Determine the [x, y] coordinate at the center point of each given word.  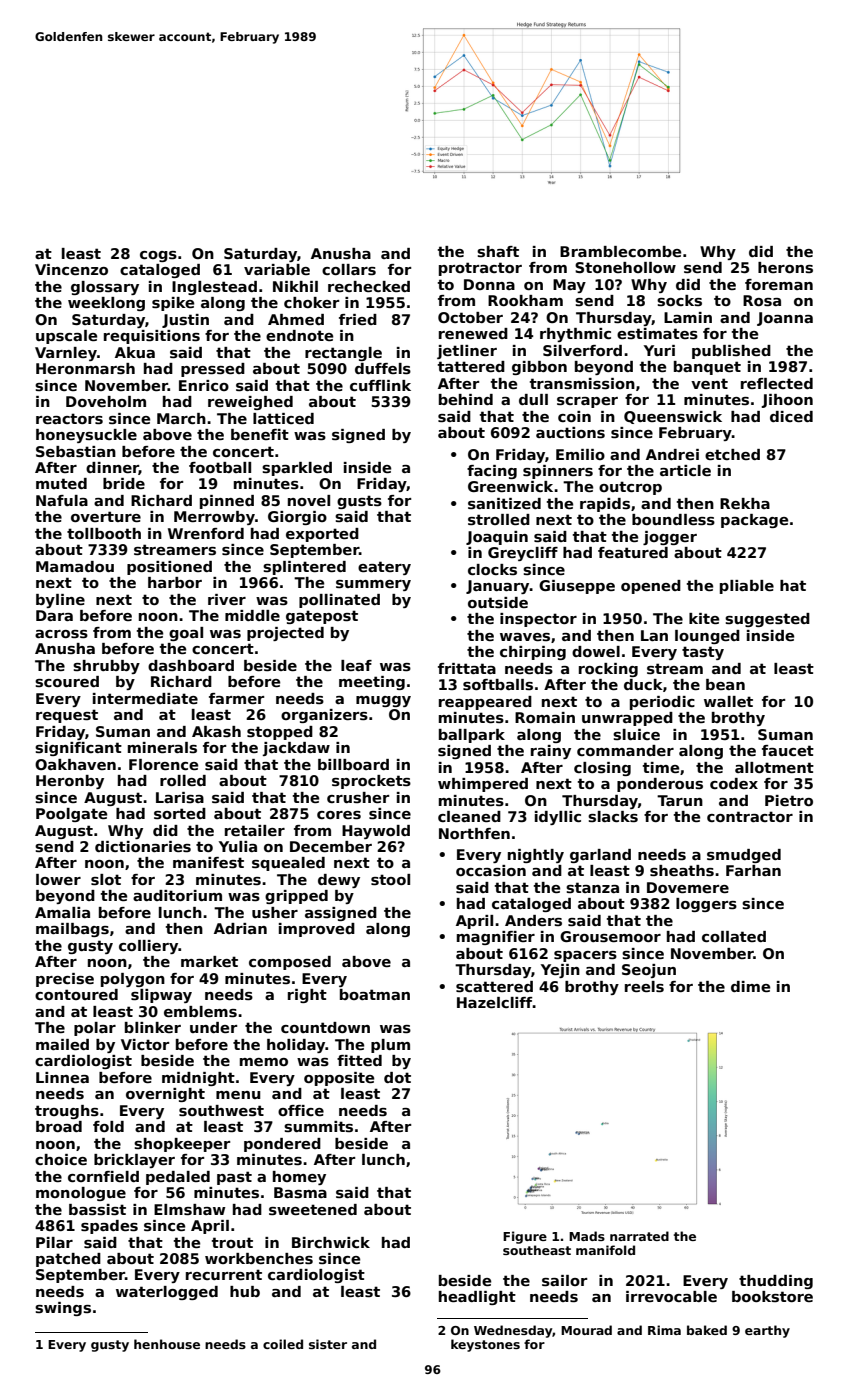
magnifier [496, 938]
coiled [283, 1344]
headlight [477, 1298]
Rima [664, 1330]
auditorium [177, 895]
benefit [260, 434]
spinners [558, 472]
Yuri [659, 350]
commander [625, 750]
